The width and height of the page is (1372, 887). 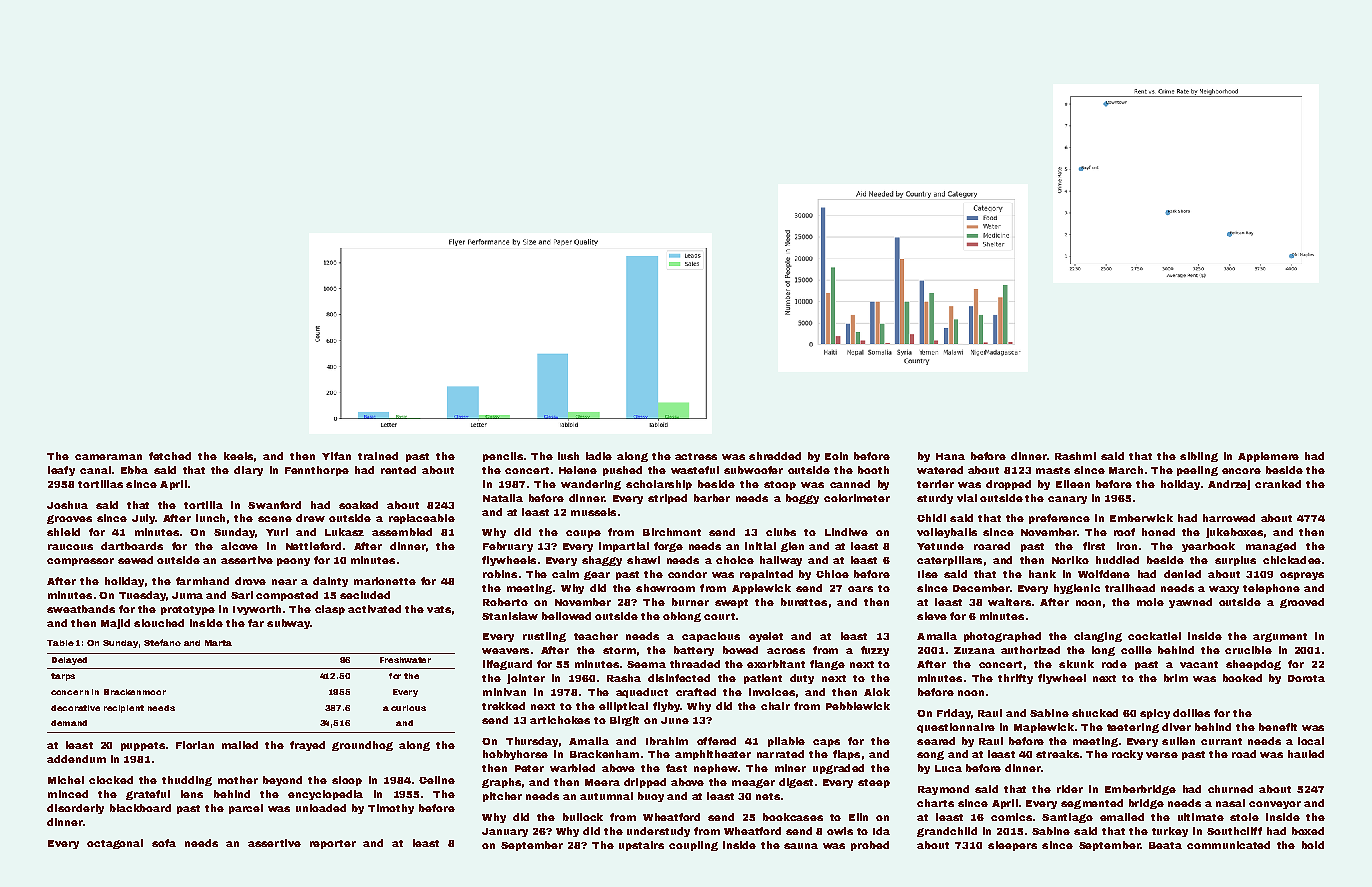 I want to click on Eoin, so click(x=836, y=456).
